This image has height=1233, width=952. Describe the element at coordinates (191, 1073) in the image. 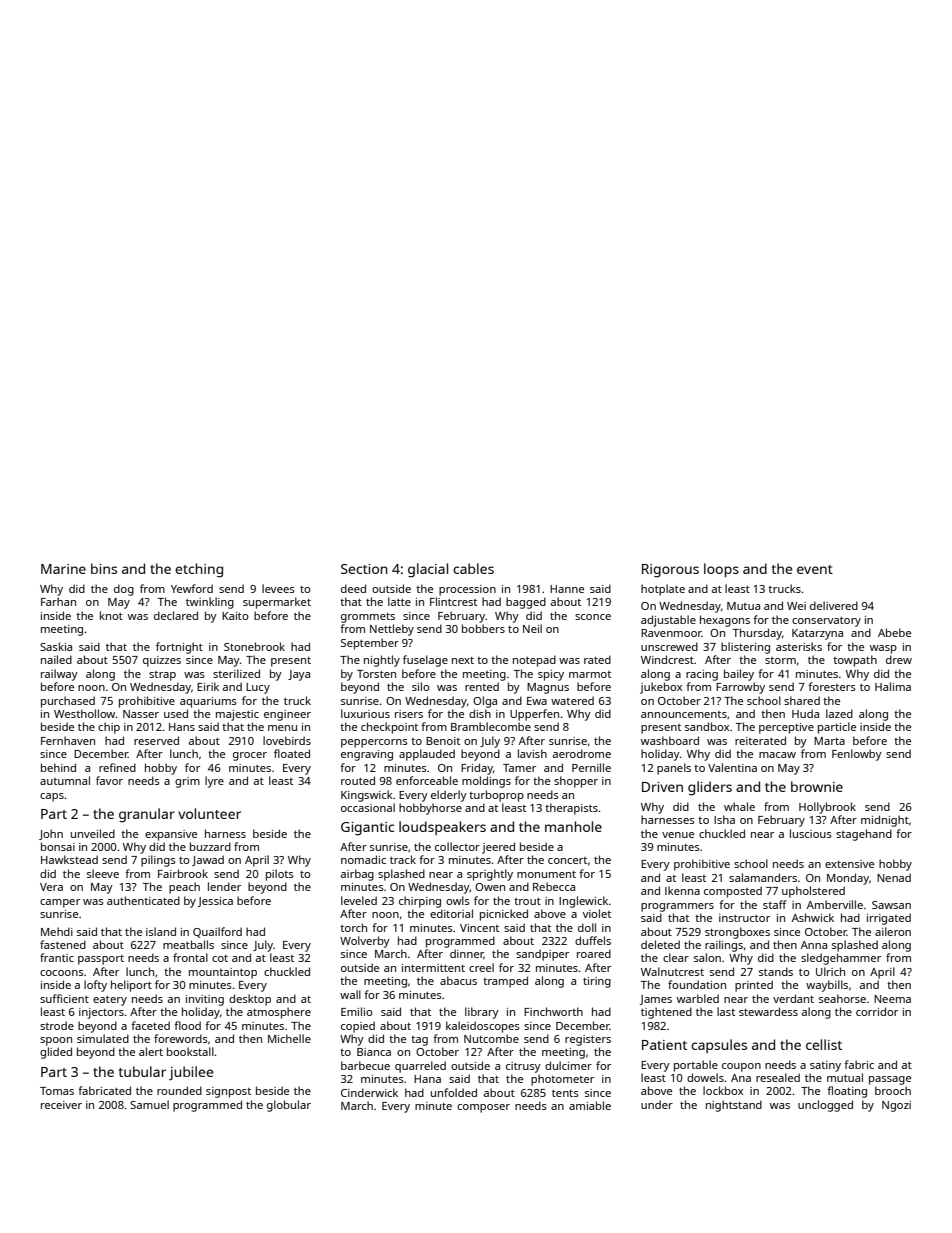

I see `jubilee` at that location.
